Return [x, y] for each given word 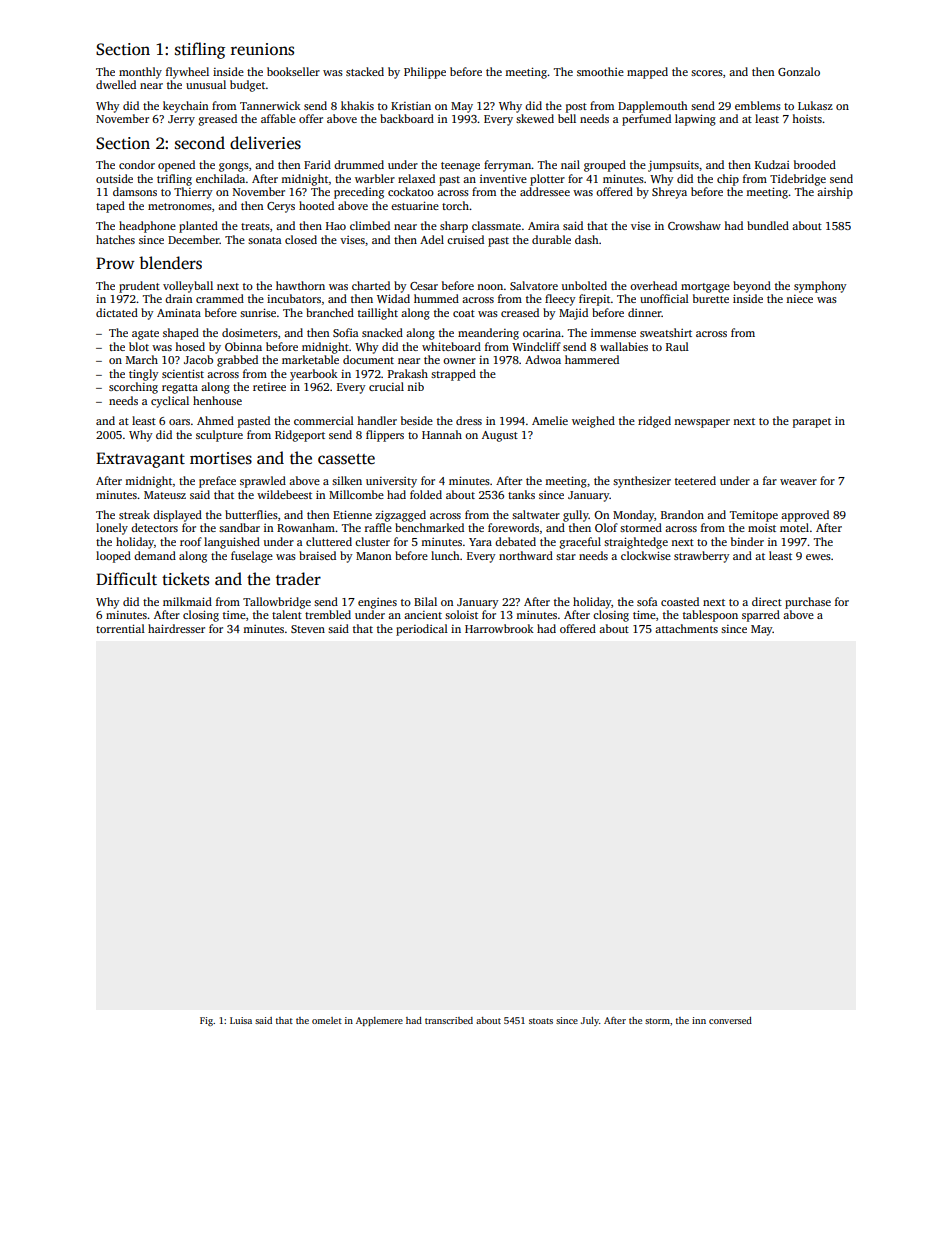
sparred [761, 616]
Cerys [281, 207]
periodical [422, 630]
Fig [206, 1021]
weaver [798, 482]
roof [191, 541]
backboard [407, 118]
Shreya [669, 193]
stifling [200, 50]
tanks [521, 494]
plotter [547, 180]
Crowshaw [694, 225]
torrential [120, 628]
